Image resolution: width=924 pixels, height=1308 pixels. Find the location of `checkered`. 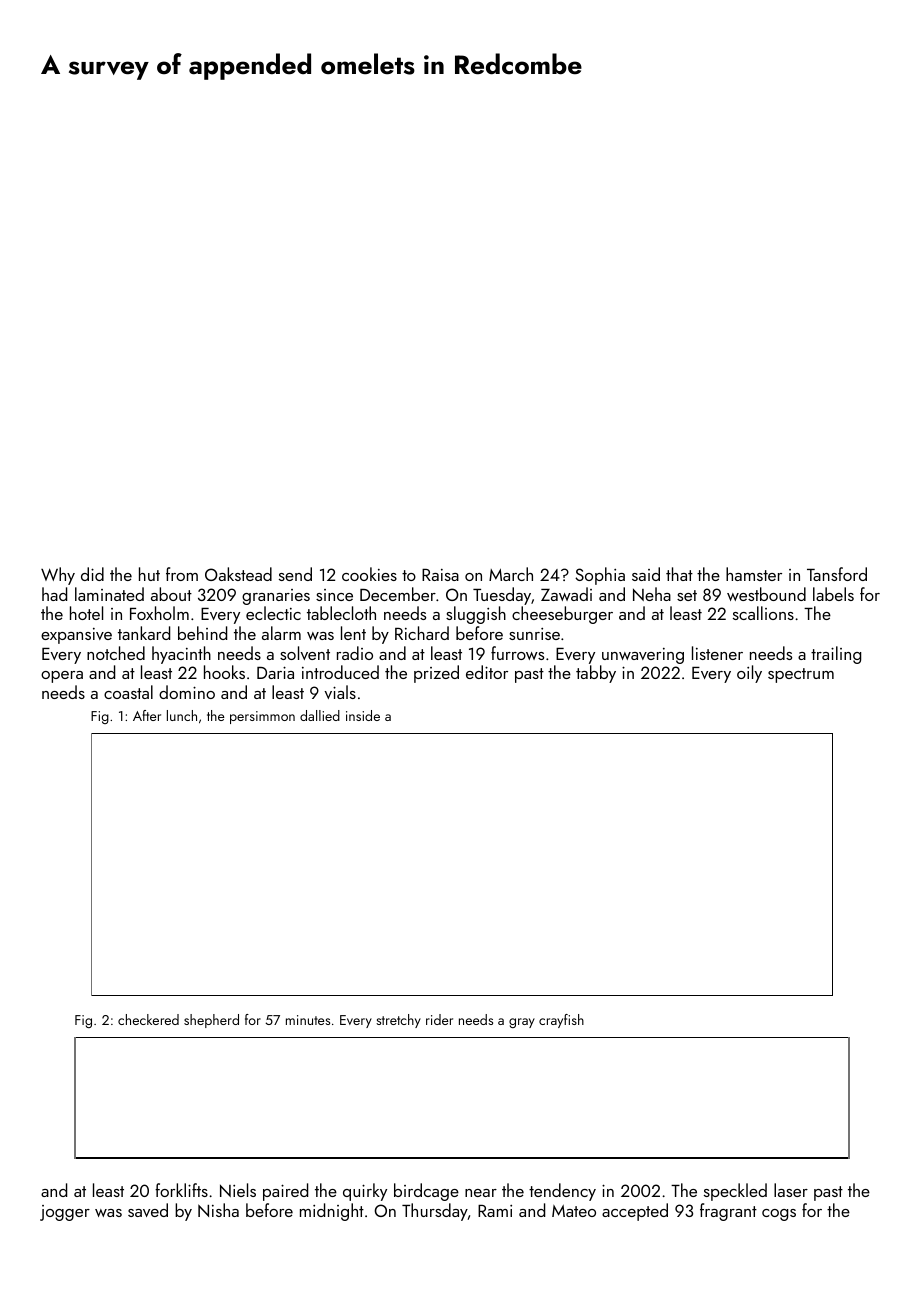

checkered is located at coordinates (148, 1019).
